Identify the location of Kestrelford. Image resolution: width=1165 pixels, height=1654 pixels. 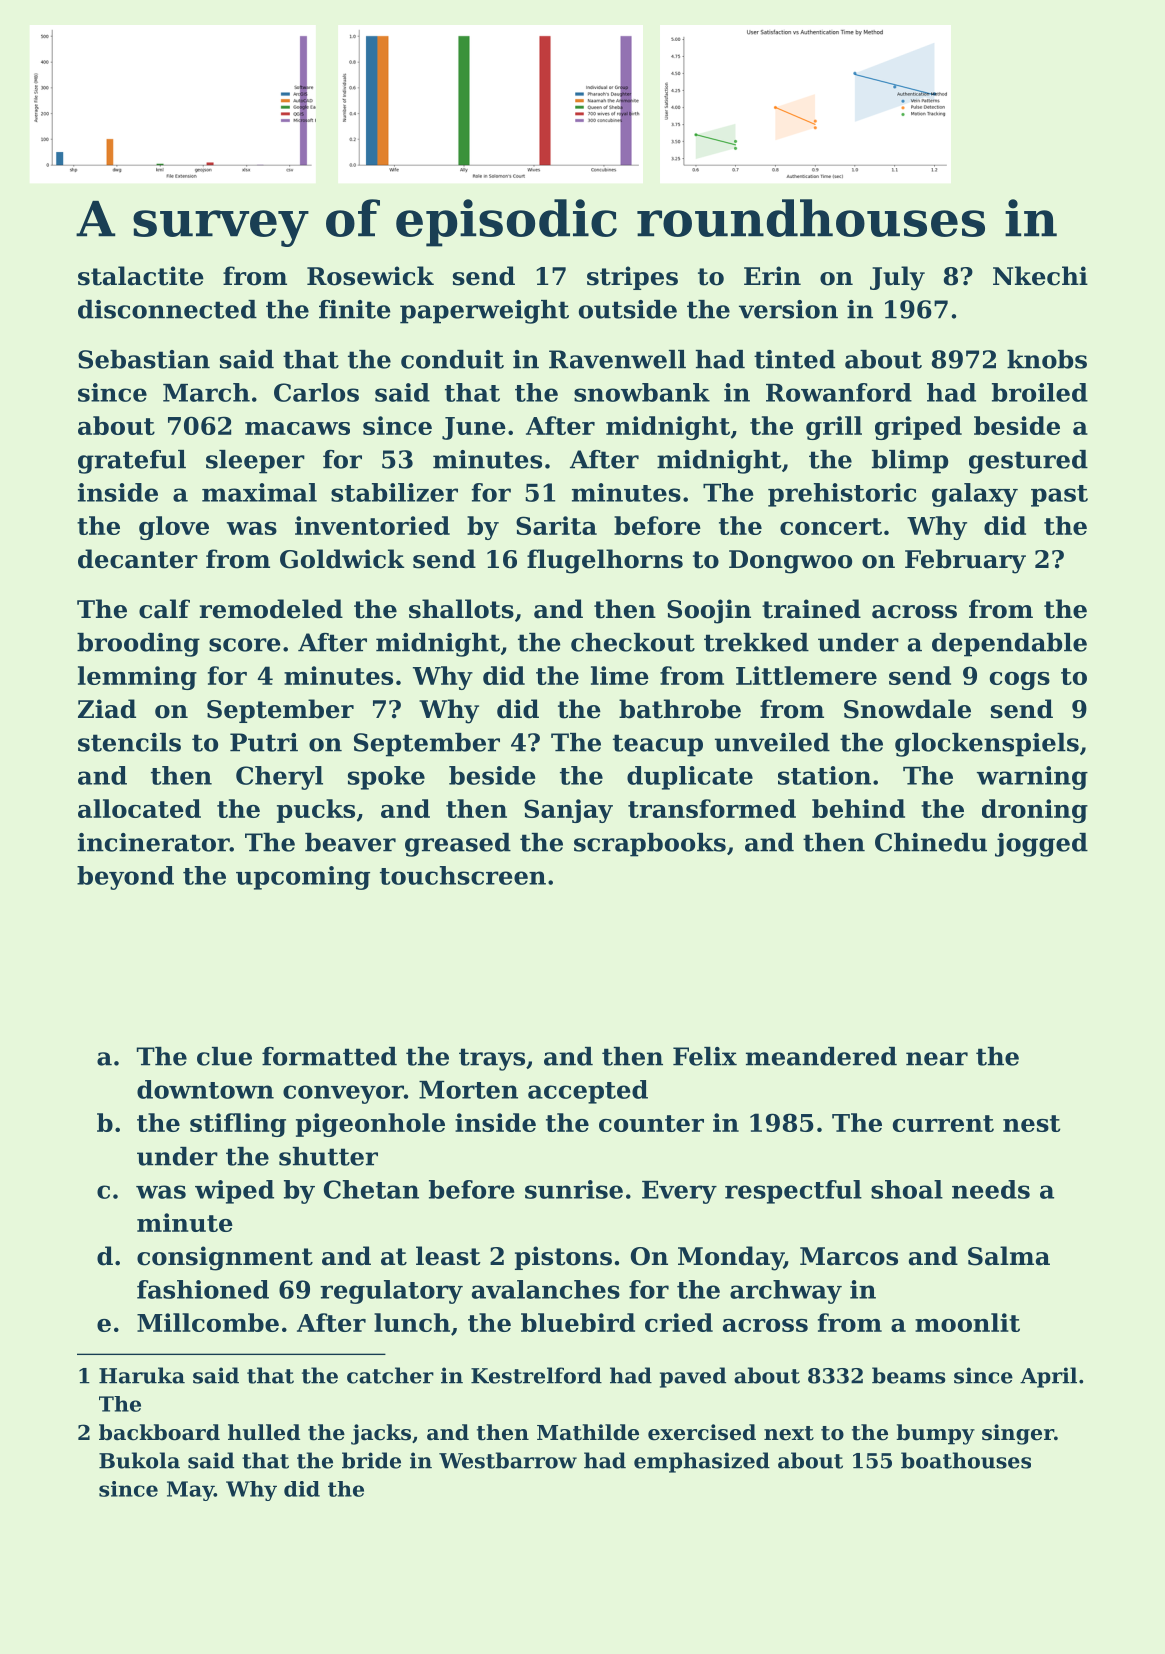
(536, 1375).
